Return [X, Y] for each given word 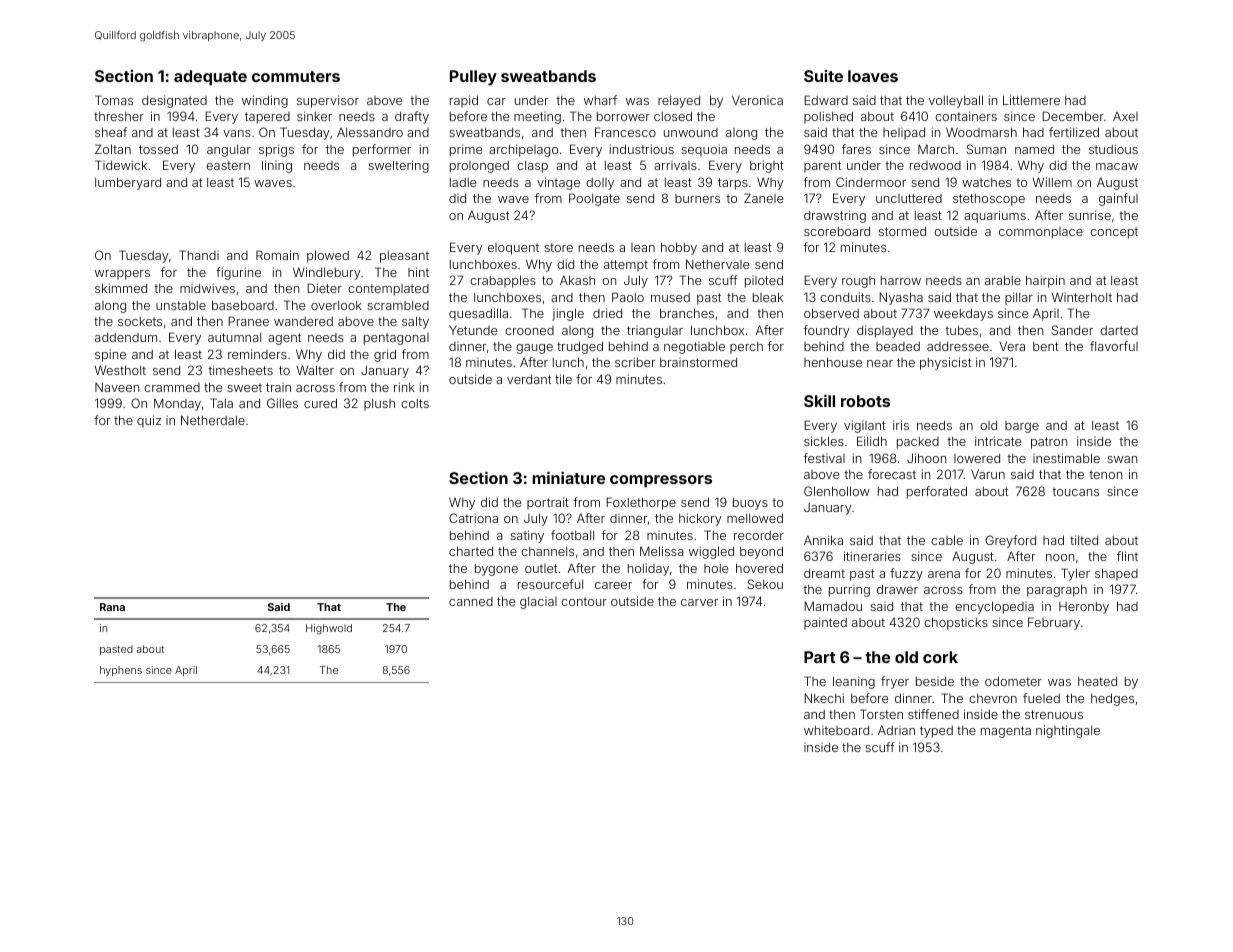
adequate [210, 78]
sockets [140, 321]
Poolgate [594, 199]
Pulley [473, 78]
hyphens [121, 671]
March [936, 149]
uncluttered [909, 198]
